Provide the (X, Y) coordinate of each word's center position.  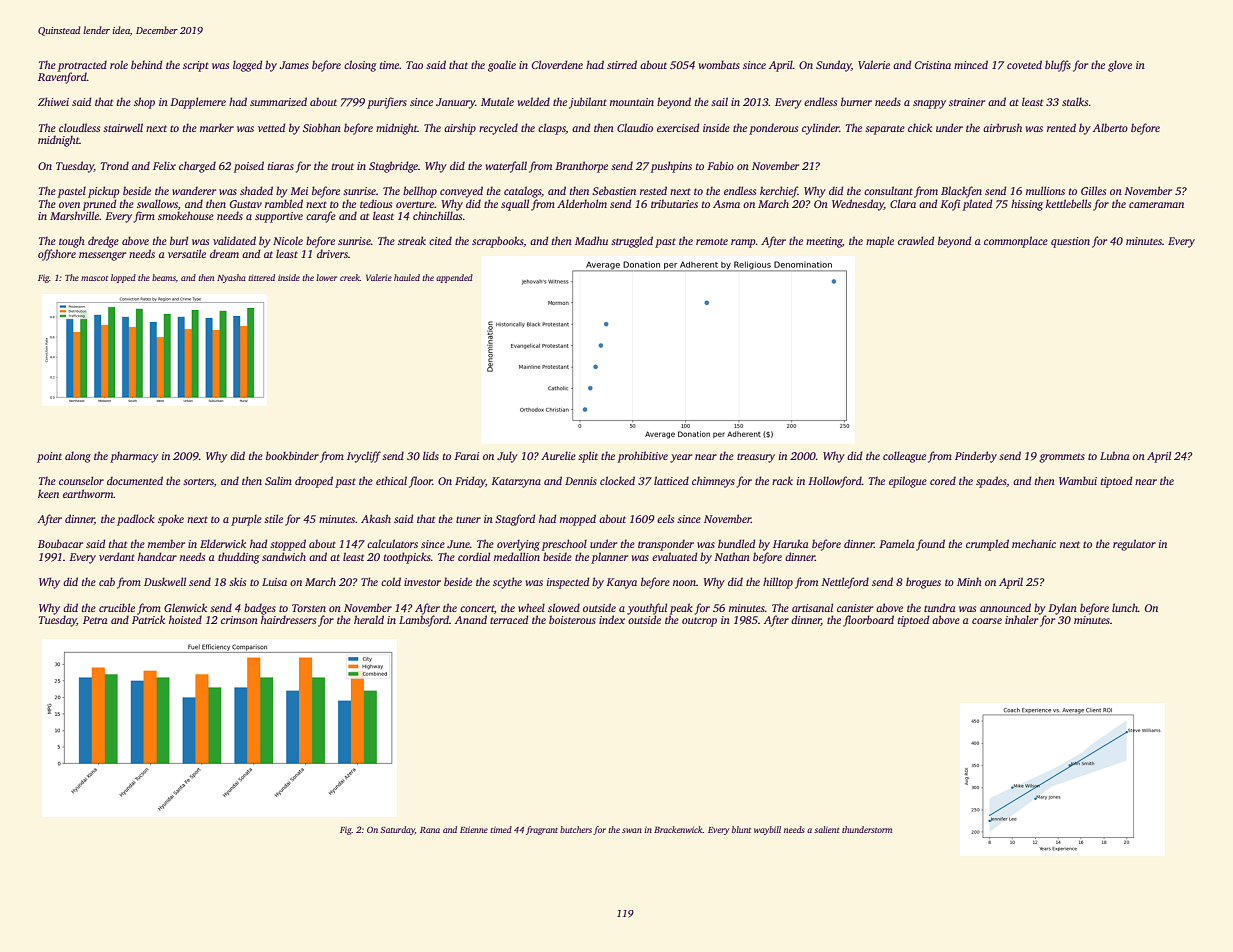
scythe (507, 583)
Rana (430, 830)
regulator (1134, 545)
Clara (903, 203)
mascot (94, 278)
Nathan (732, 556)
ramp (743, 243)
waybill (767, 830)
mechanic (1034, 543)
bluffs (1058, 66)
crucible (117, 607)
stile (273, 518)
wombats (719, 64)
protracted (82, 66)
